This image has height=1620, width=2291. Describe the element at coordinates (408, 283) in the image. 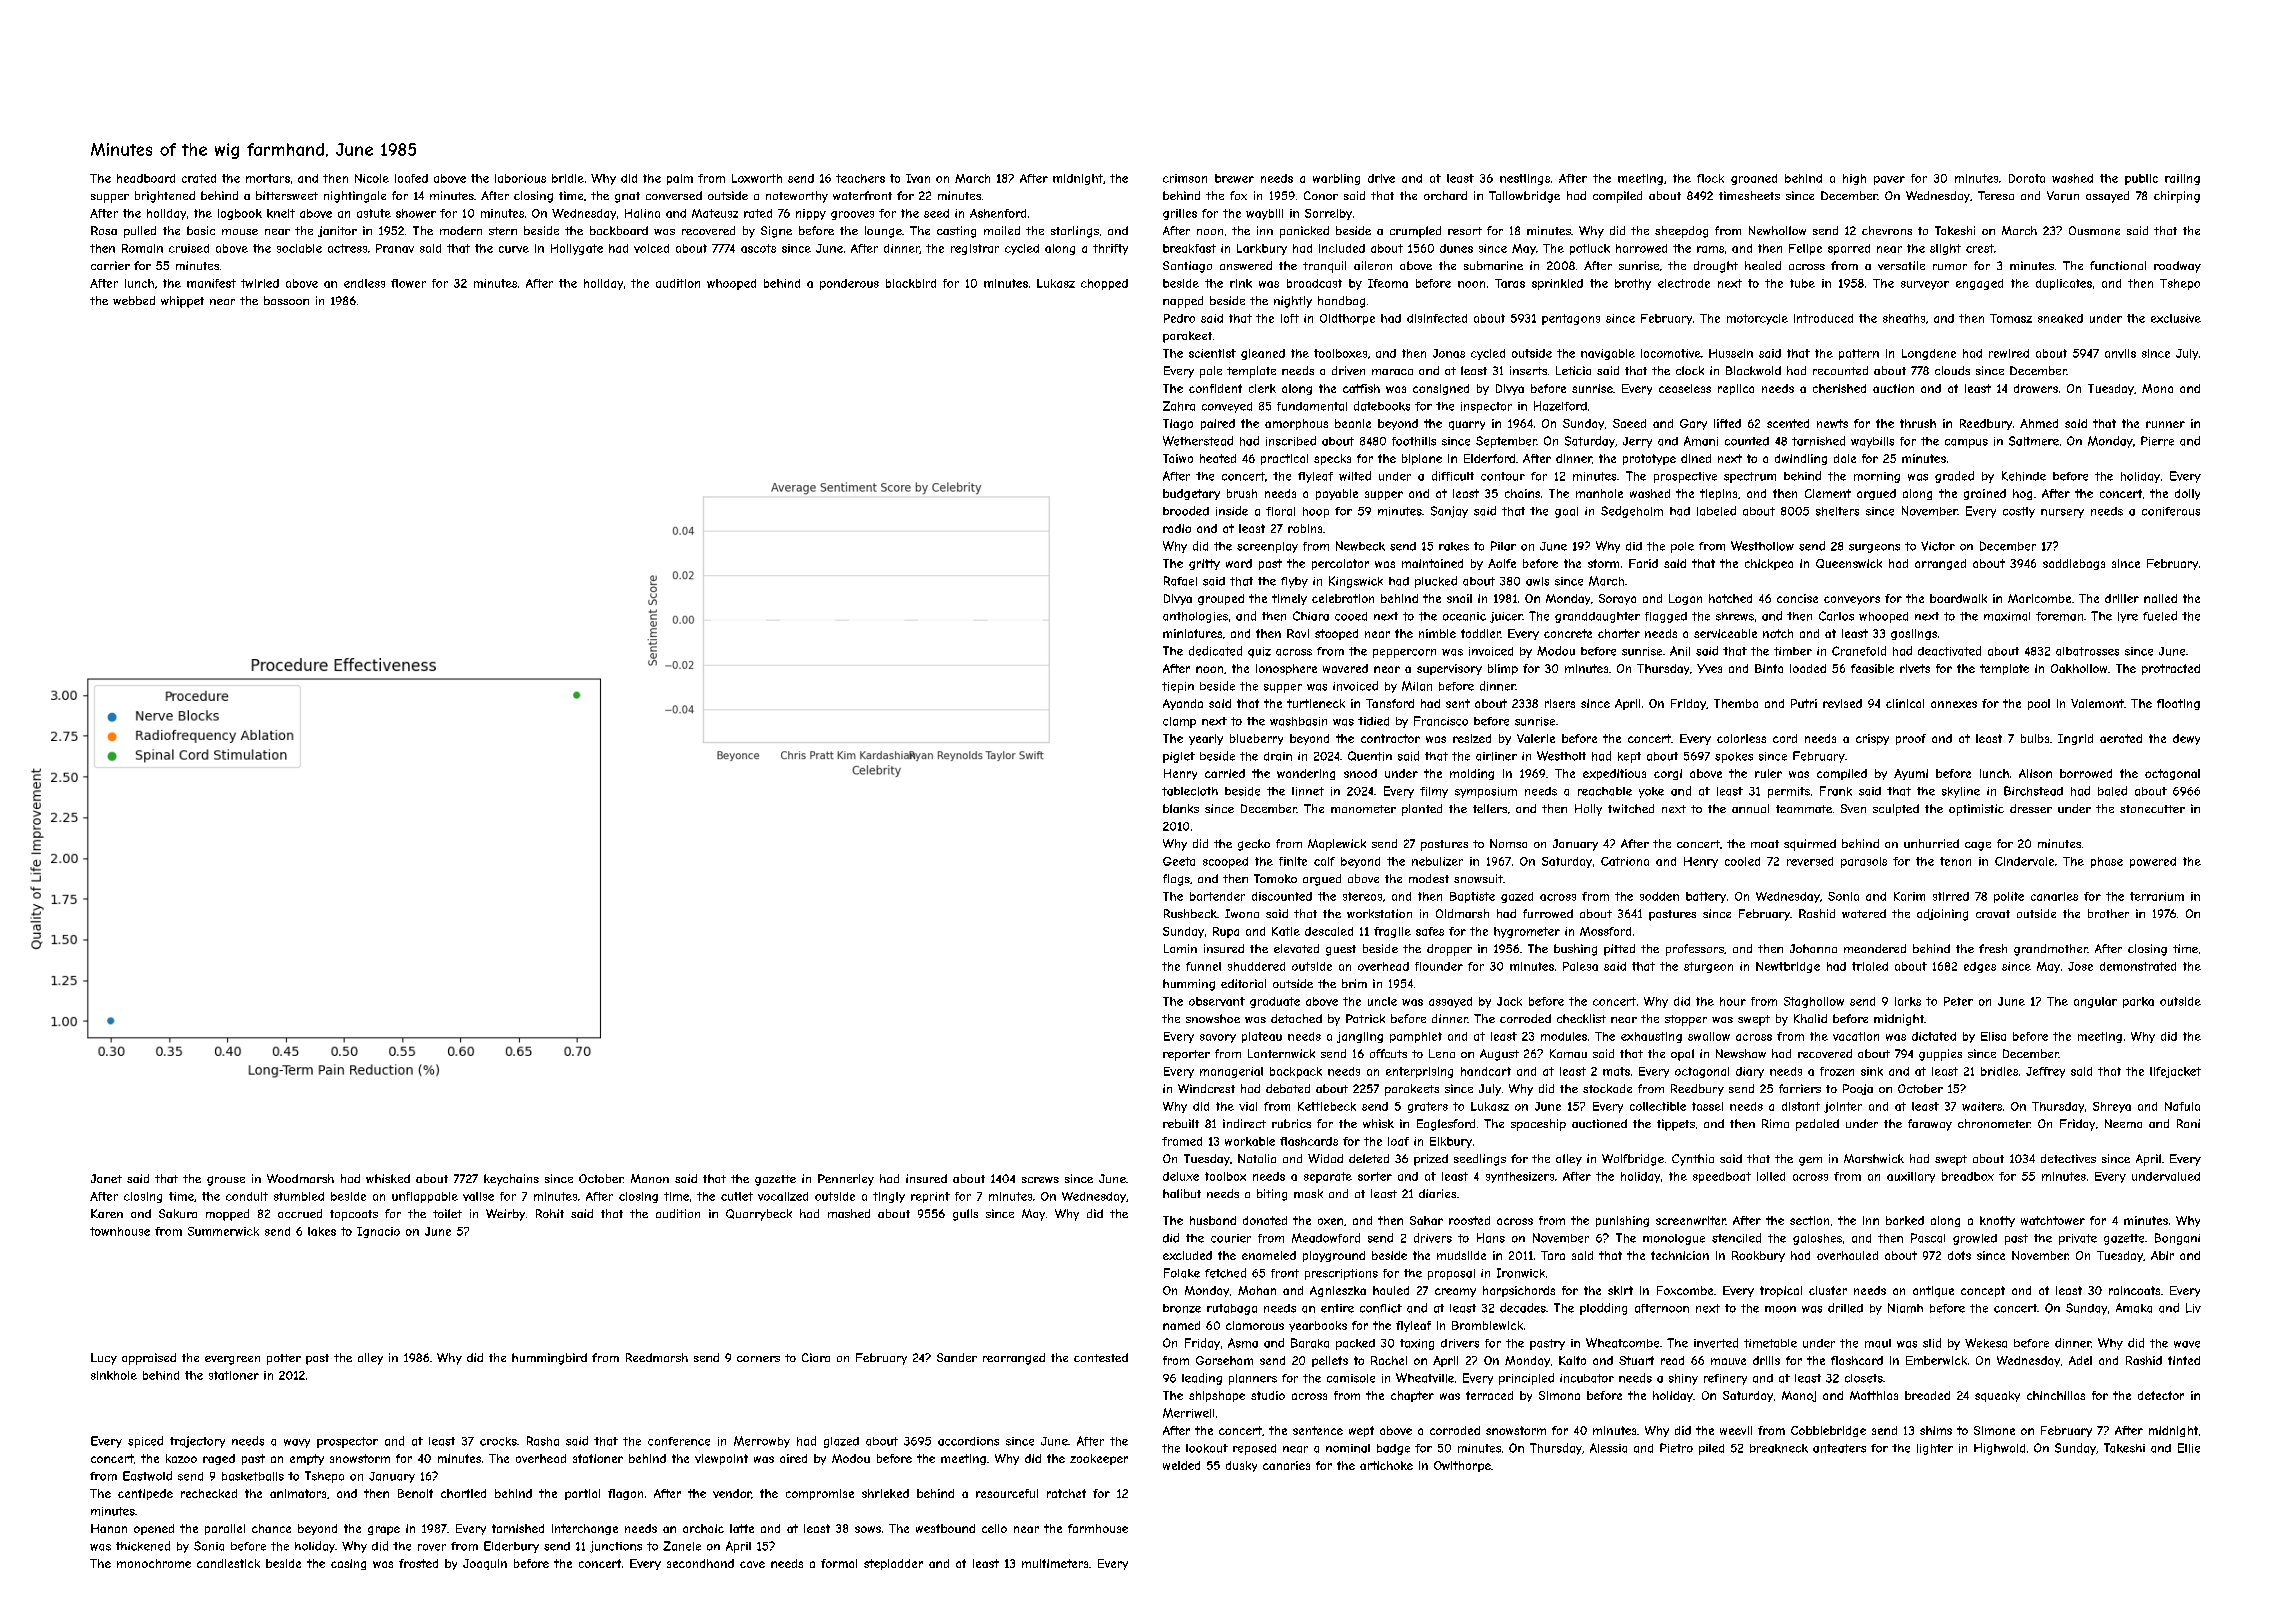

I see `flower` at that location.
